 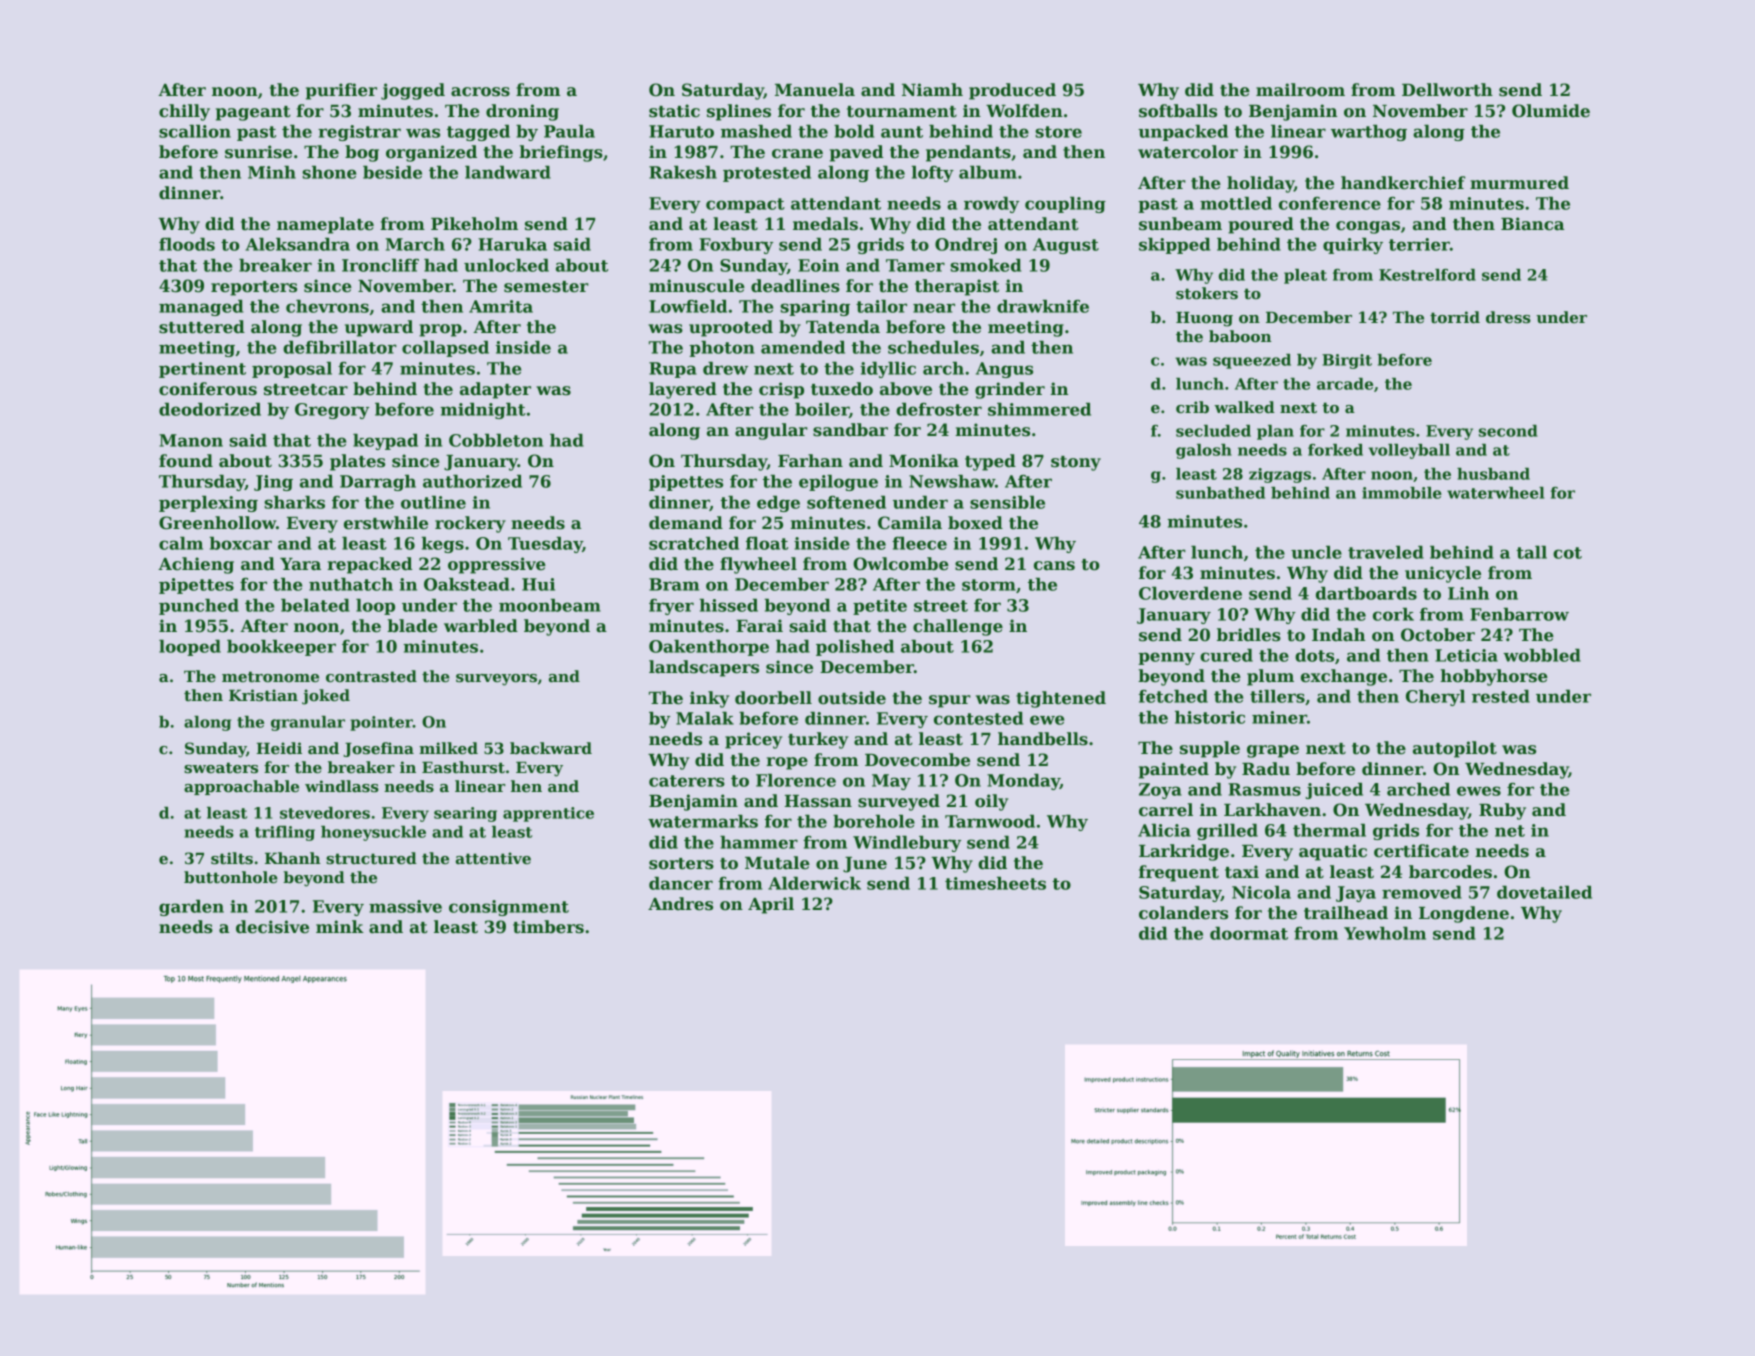 I want to click on decisive, so click(x=272, y=927).
